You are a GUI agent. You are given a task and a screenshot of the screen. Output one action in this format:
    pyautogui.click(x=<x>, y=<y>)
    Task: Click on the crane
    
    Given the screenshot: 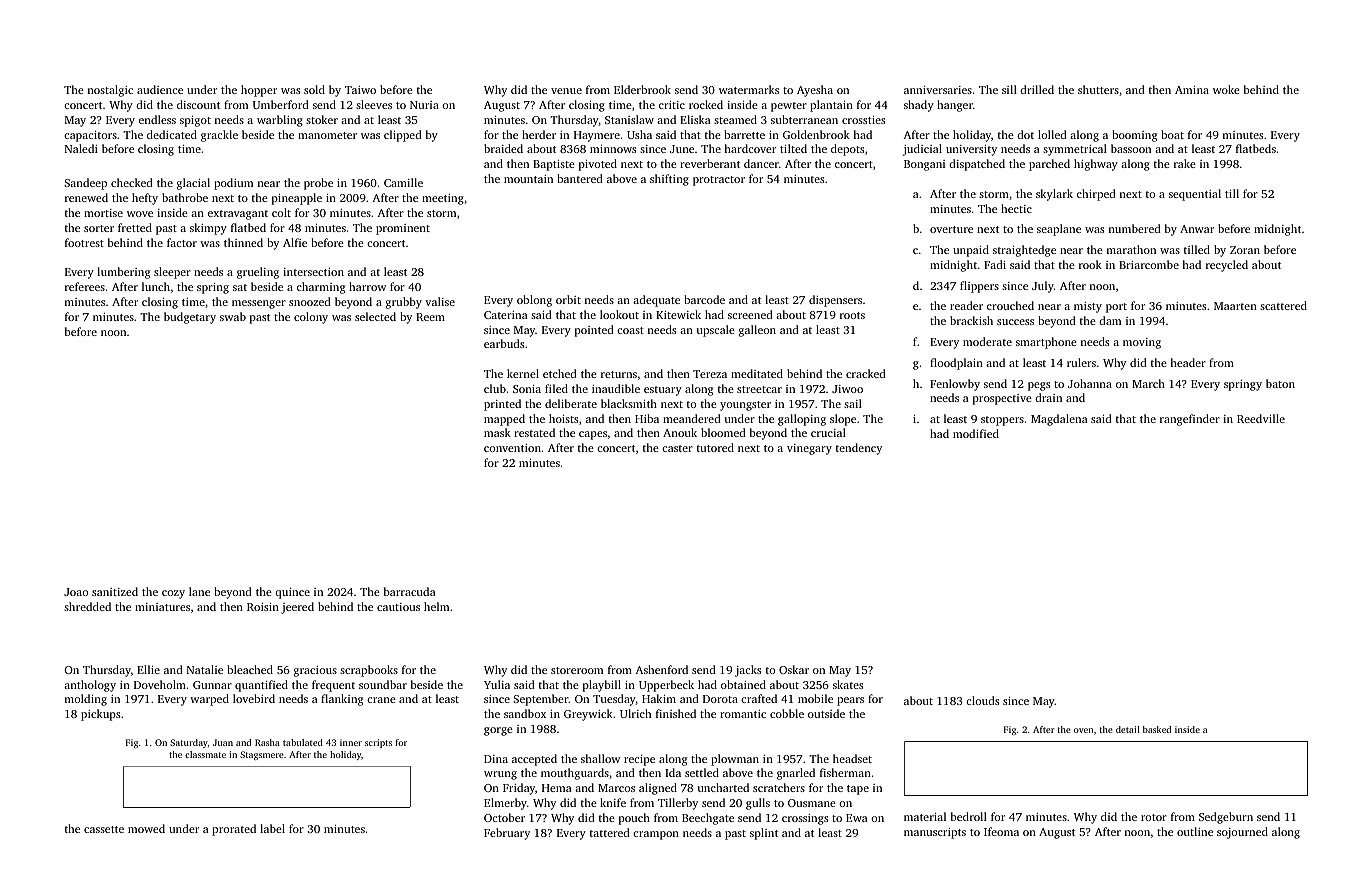 What is the action you would take?
    pyautogui.click(x=381, y=700)
